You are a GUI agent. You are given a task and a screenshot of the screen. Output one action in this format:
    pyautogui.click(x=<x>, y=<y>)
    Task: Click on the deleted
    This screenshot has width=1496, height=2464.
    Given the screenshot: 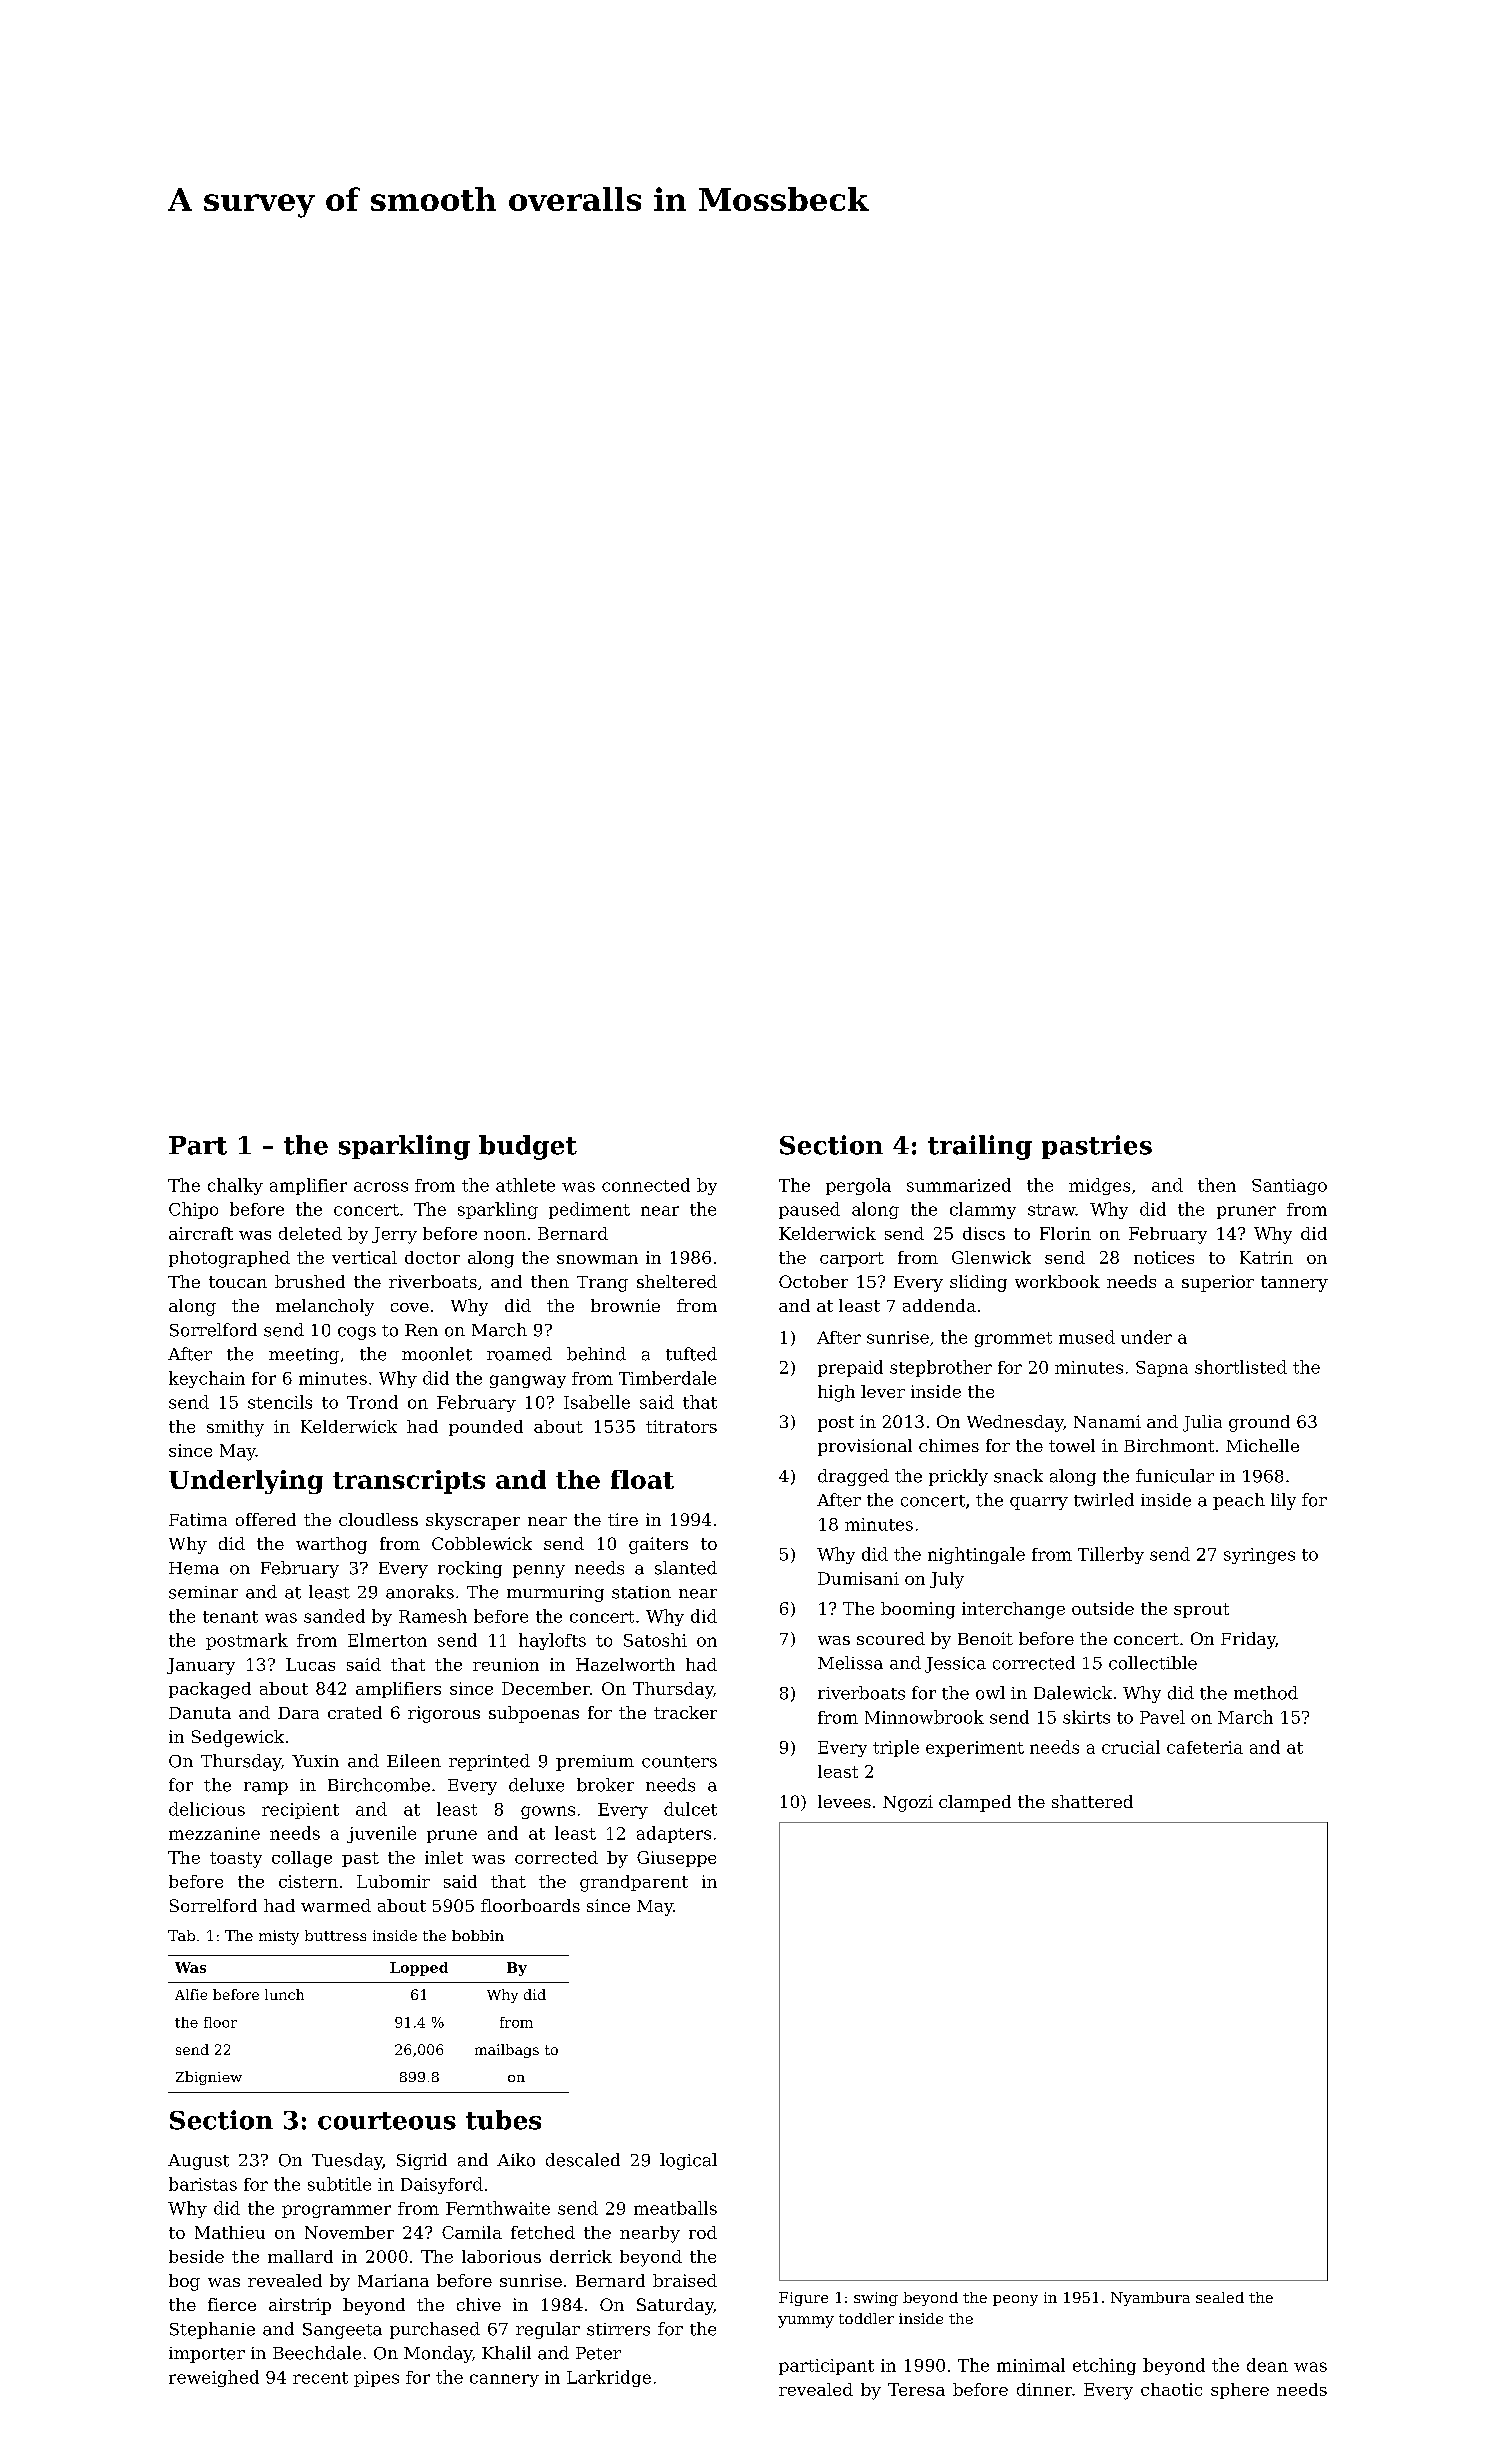 What is the action you would take?
    pyautogui.click(x=310, y=1233)
